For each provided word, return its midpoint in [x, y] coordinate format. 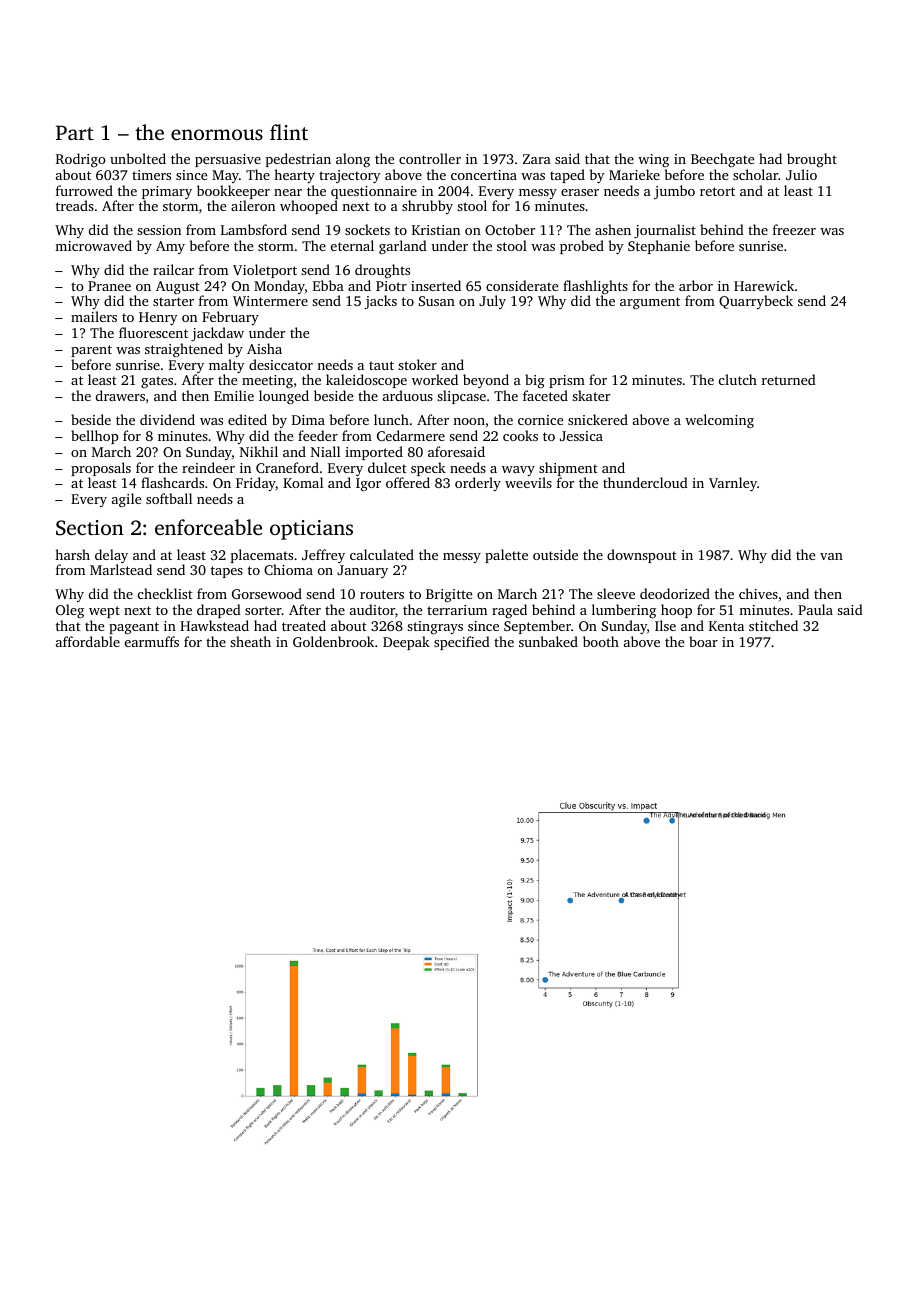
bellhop [95, 437]
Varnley [733, 484]
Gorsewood [267, 593]
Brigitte [449, 596]
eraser [580, 192]
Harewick [764, 285]
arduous [408, 395]
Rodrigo [81, 160]
